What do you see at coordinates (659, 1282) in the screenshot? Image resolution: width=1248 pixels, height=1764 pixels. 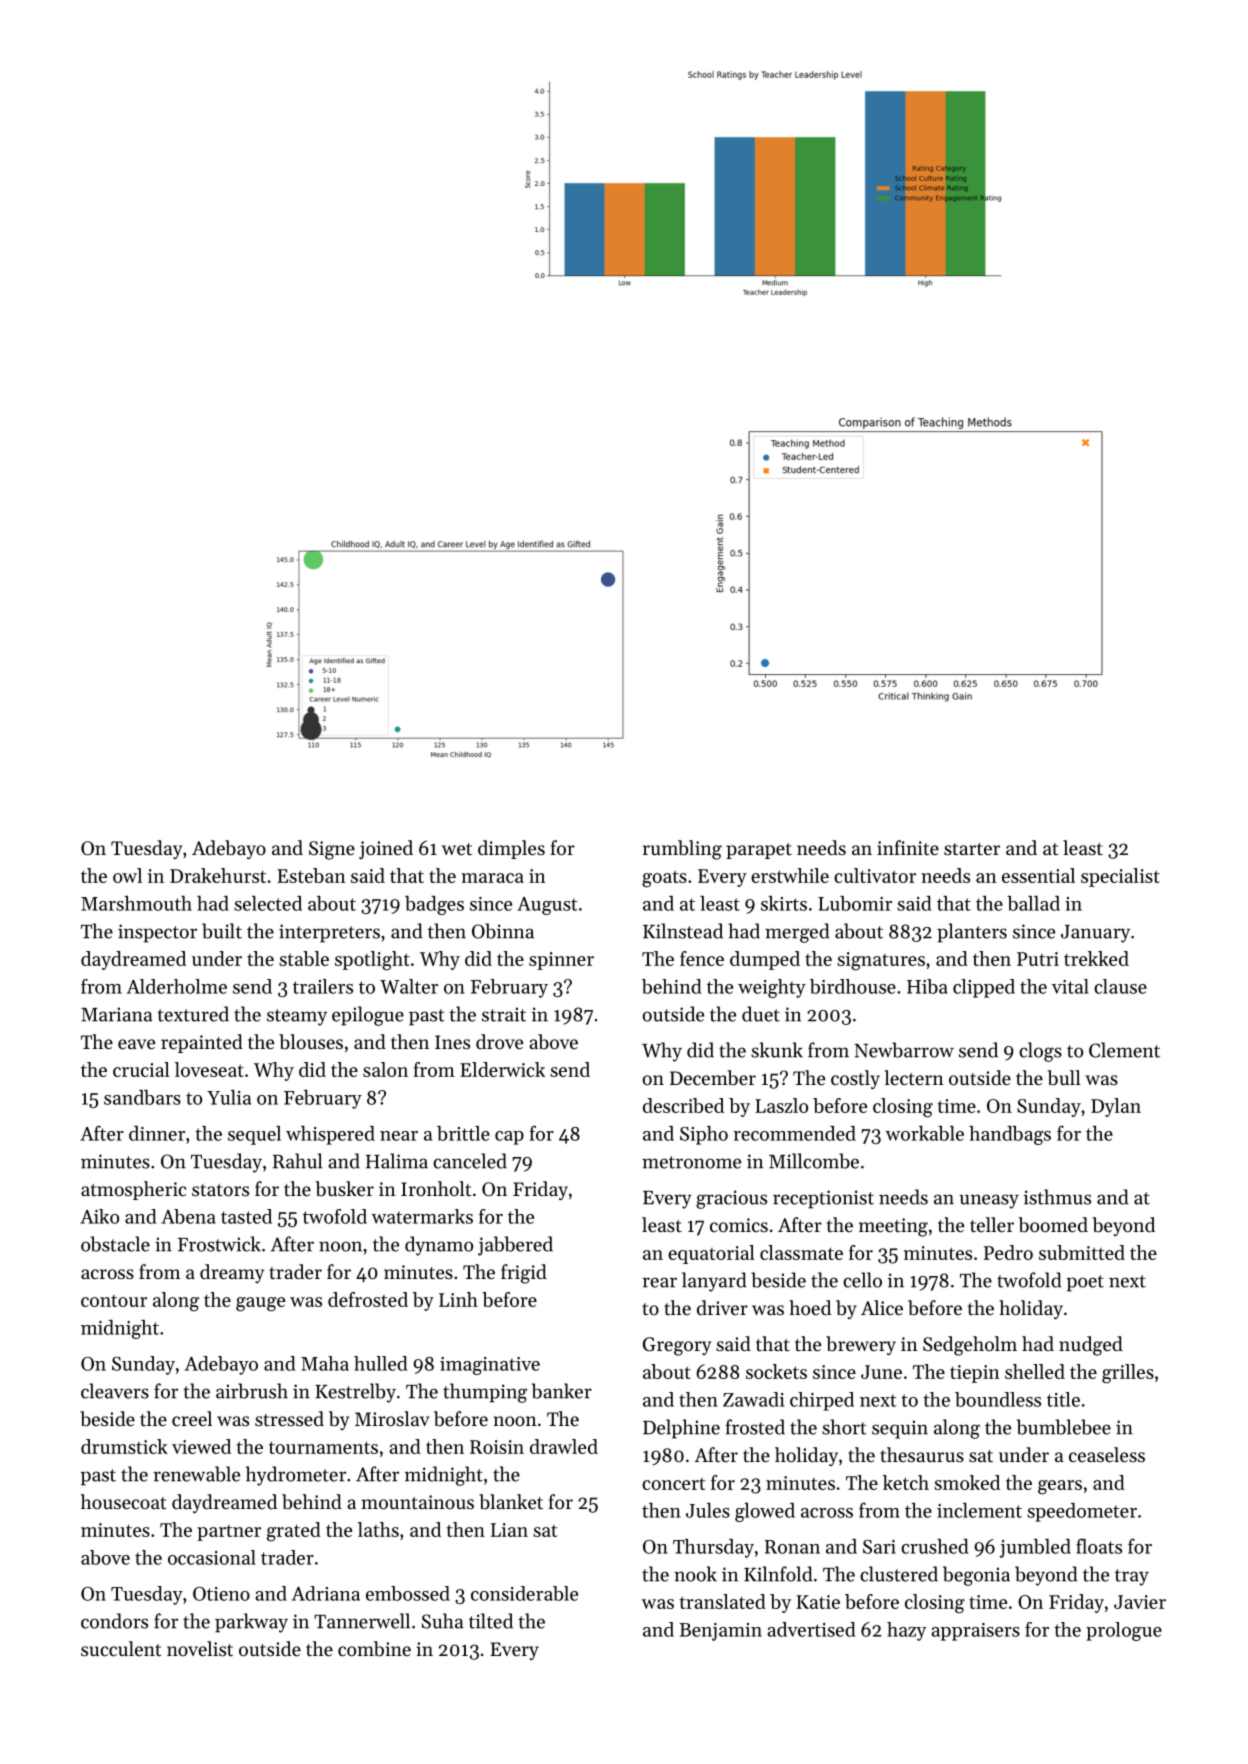 I see `rear` at bounding box center [659, 1282].
